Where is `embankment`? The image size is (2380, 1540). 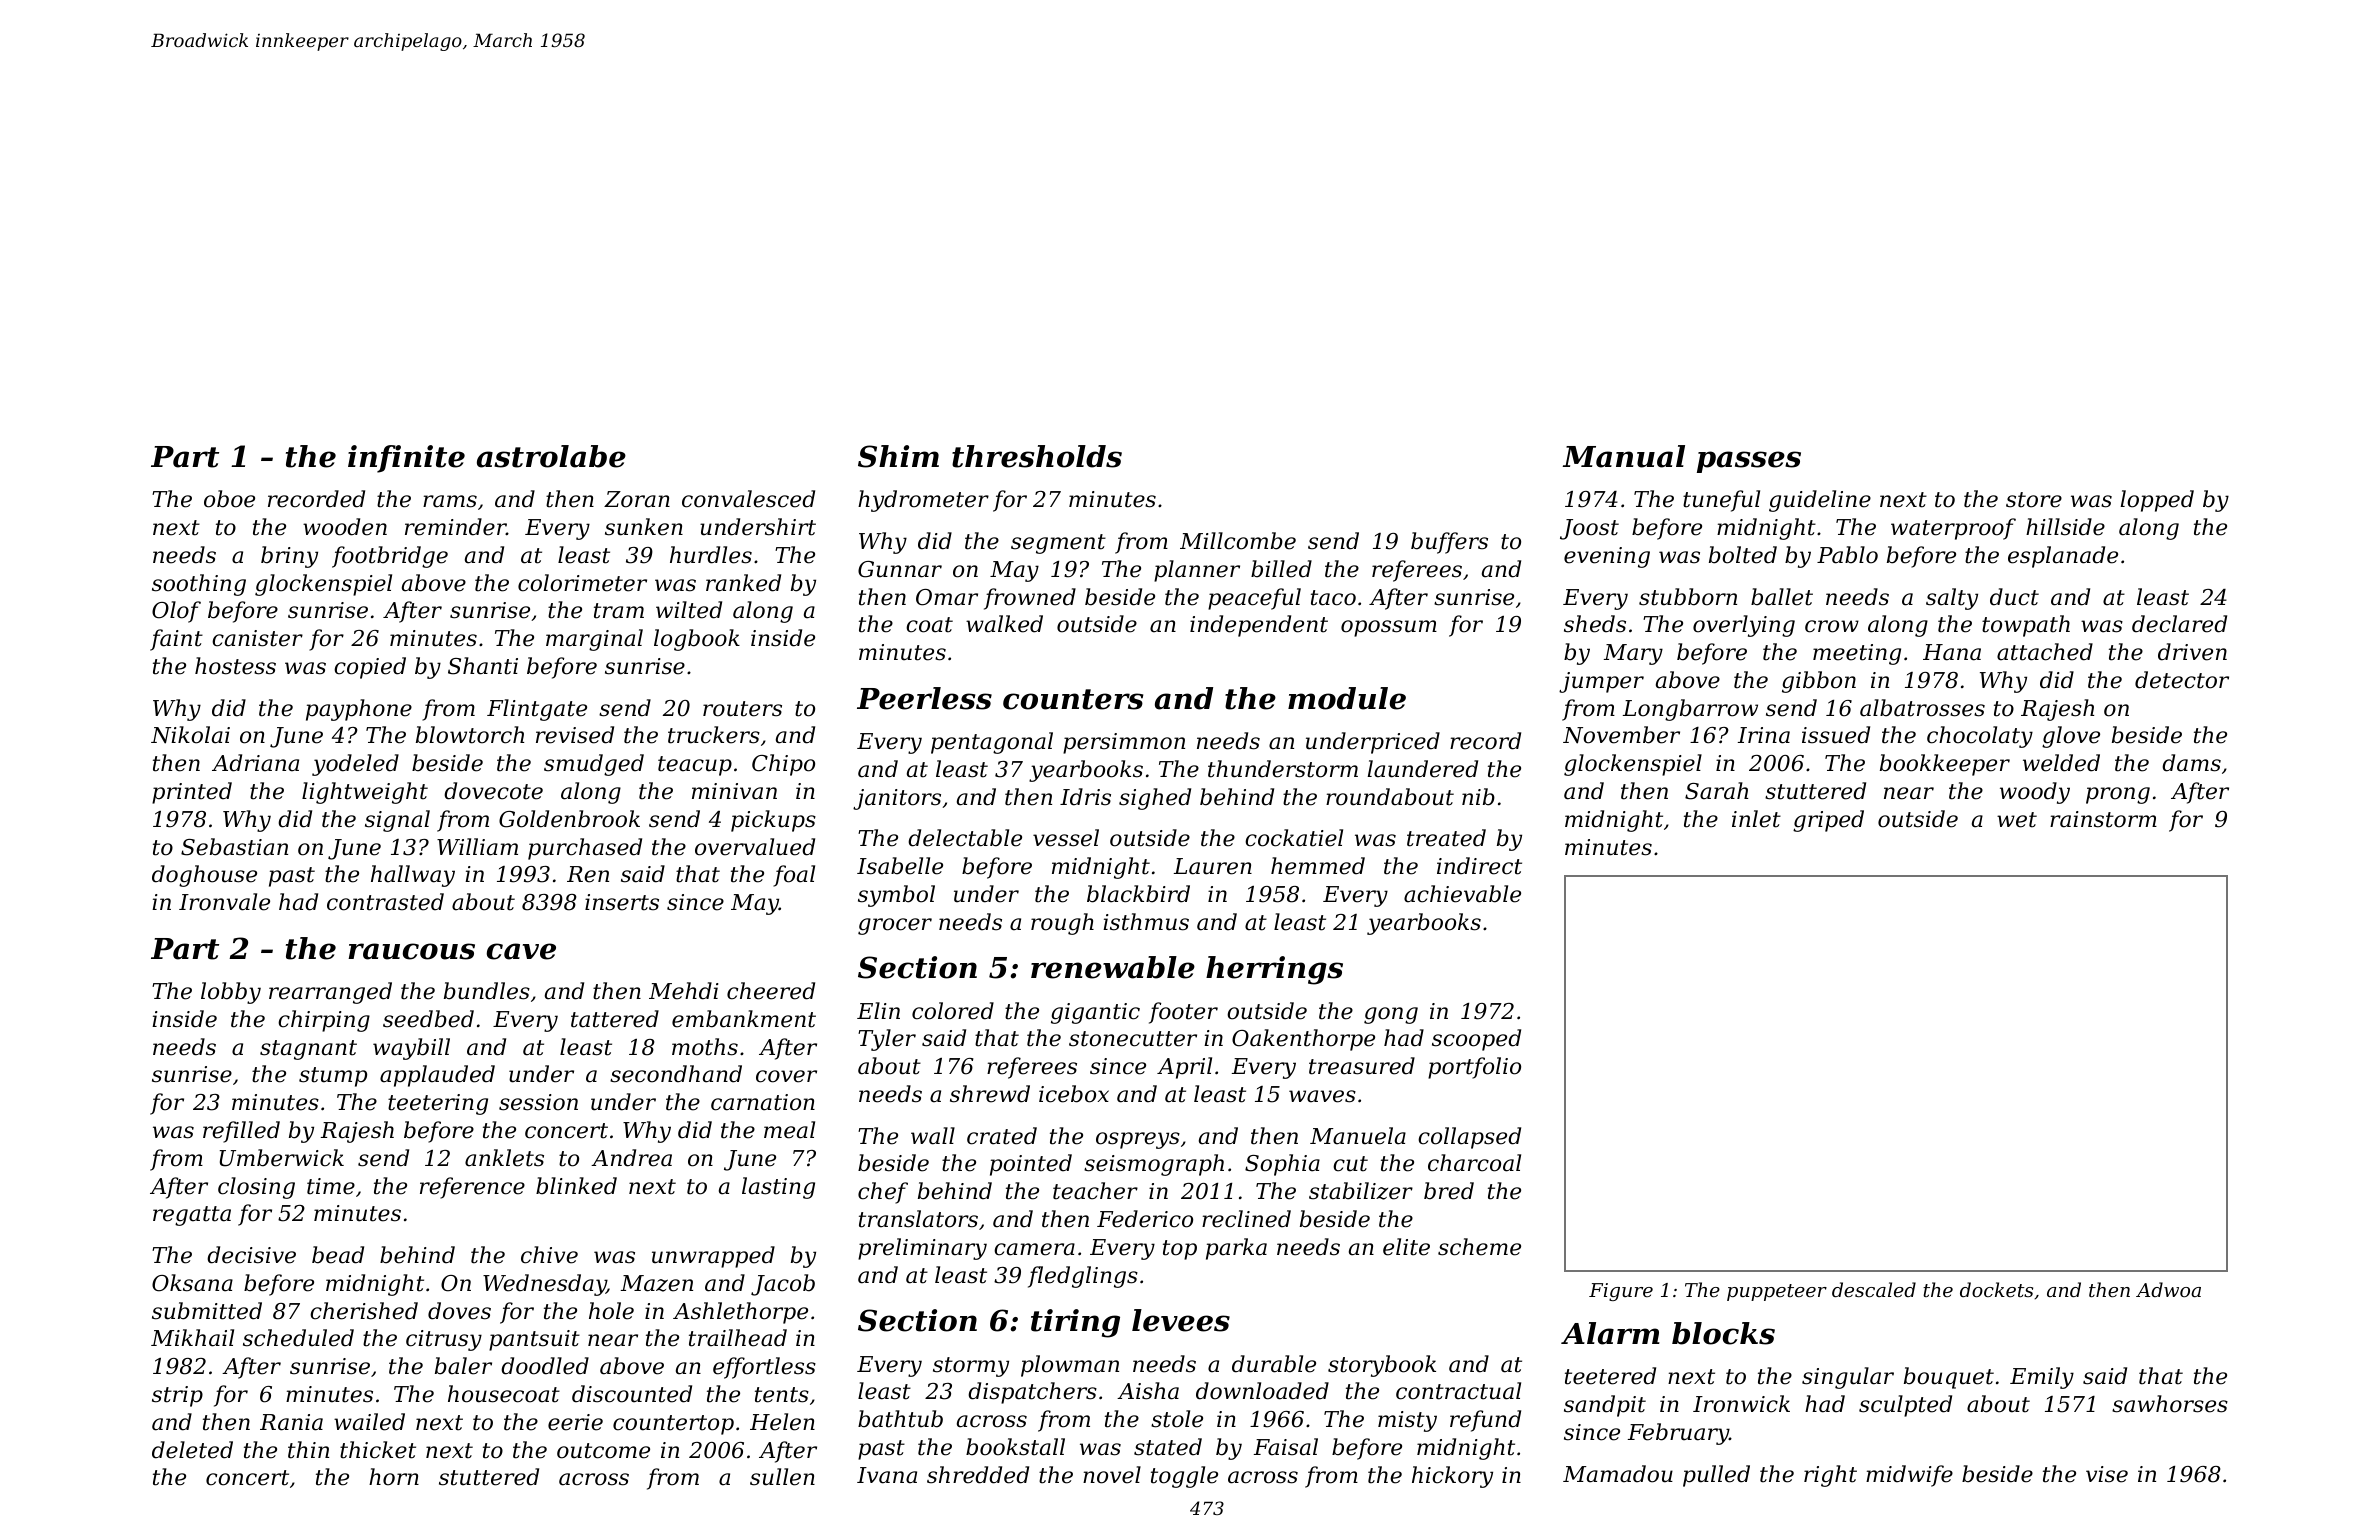 embankment is located at coordinates (744, 1019).
